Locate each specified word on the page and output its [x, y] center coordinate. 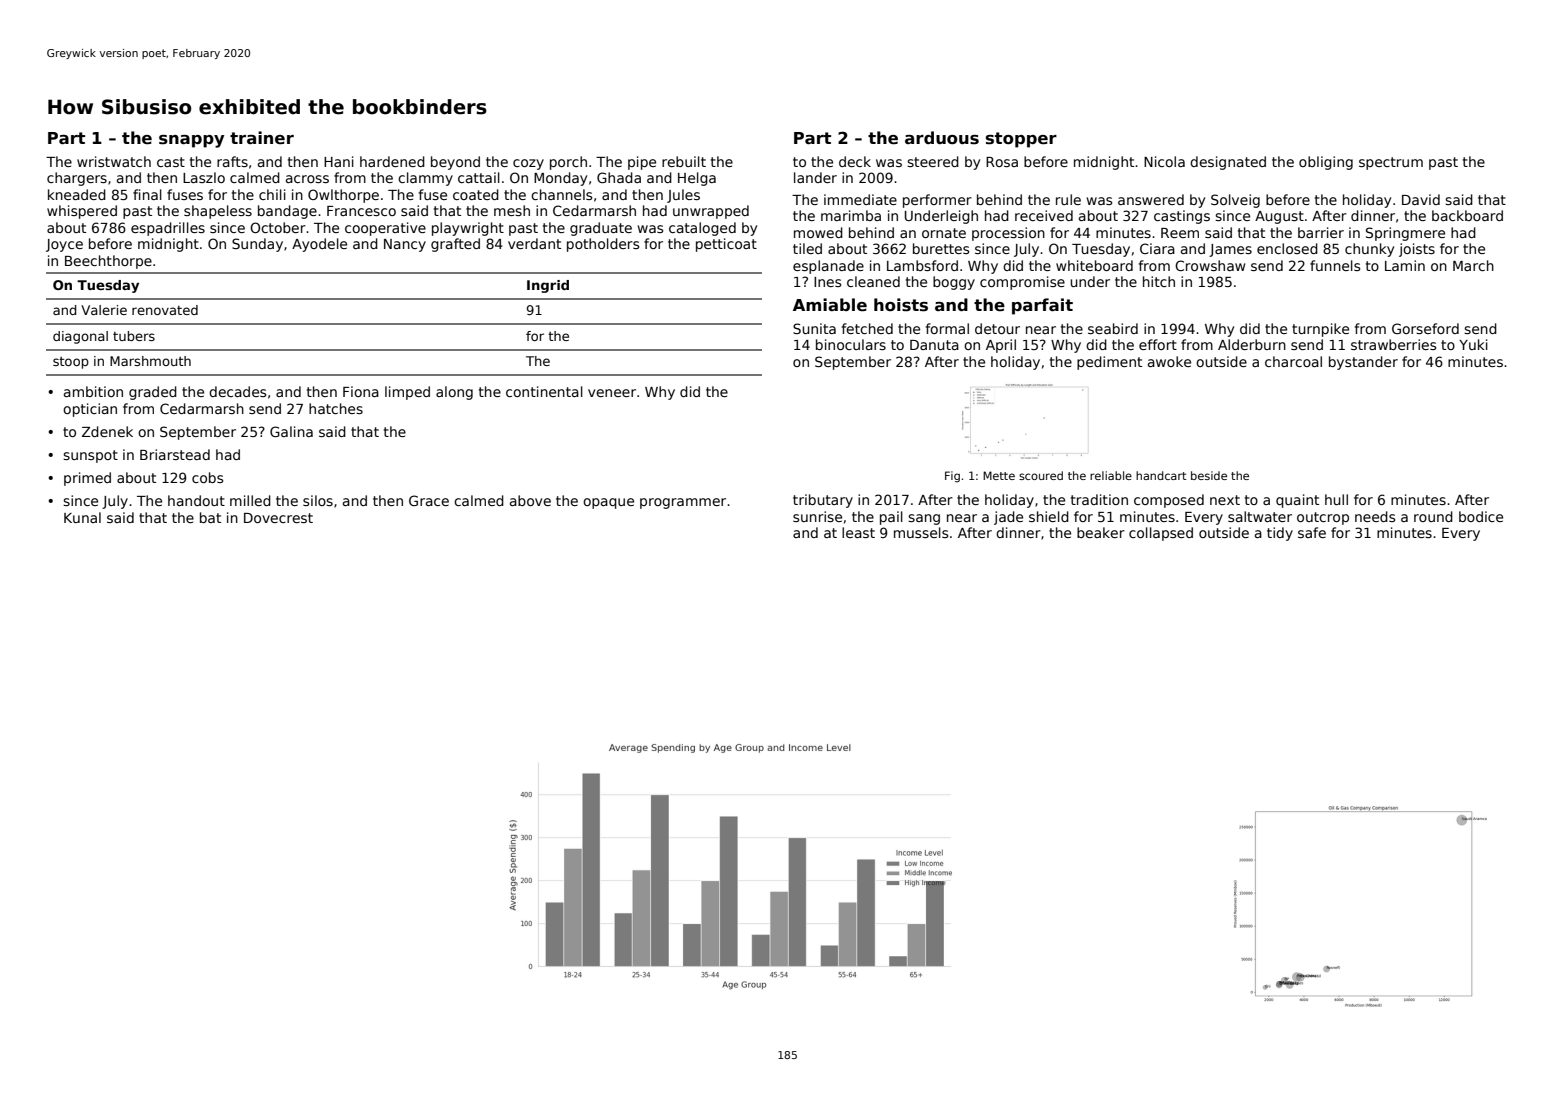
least [858, 532]
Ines [827, 282]
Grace [429, 500]
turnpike [1320, 330]
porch [568, 163]
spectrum [1391, 163]
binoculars [851, 344]
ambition [93, 391]
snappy [192, 141]
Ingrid [548, 286]
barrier [1321, 232]
